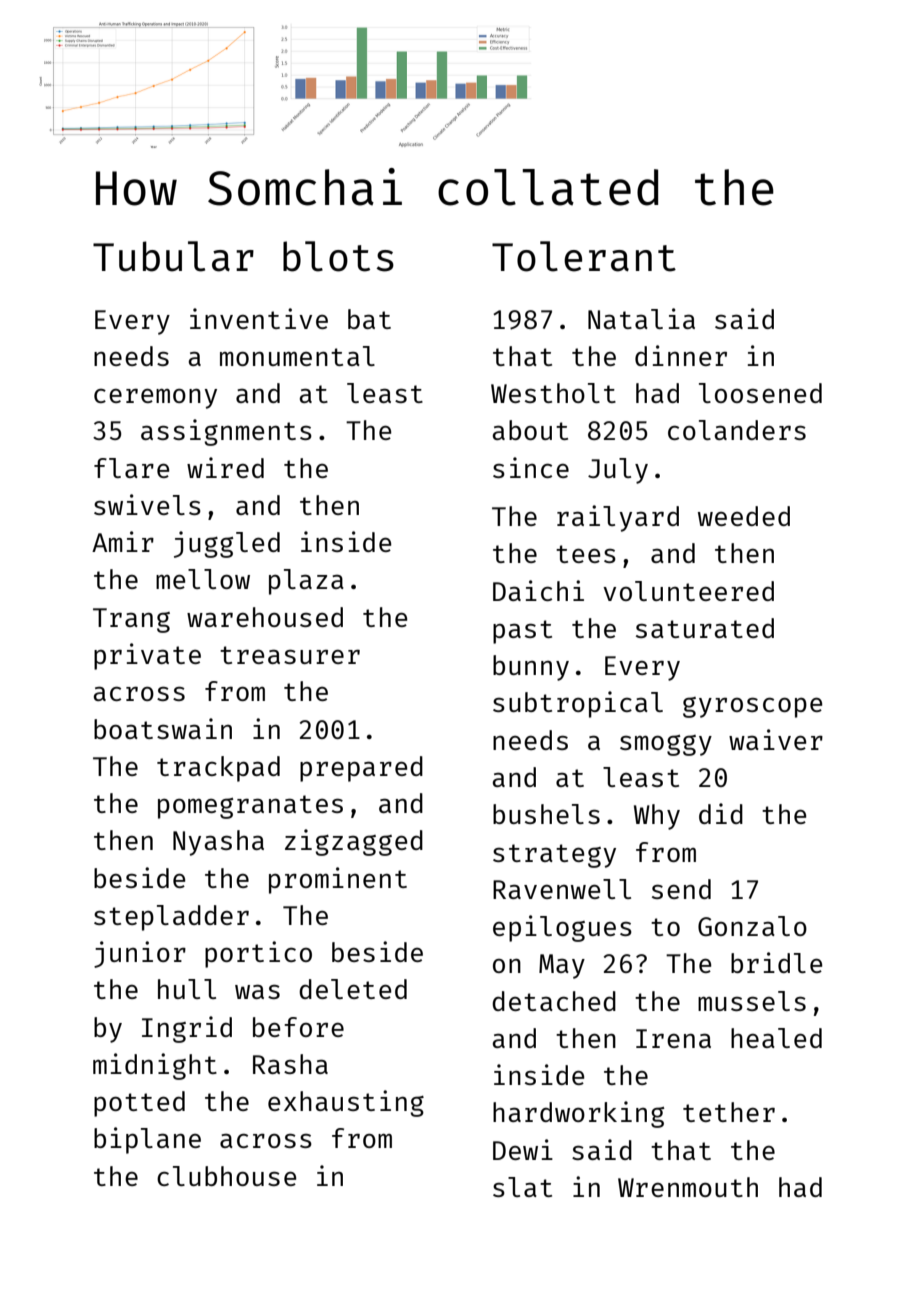  I want to click on clubhouse, so click(227, 1176).
